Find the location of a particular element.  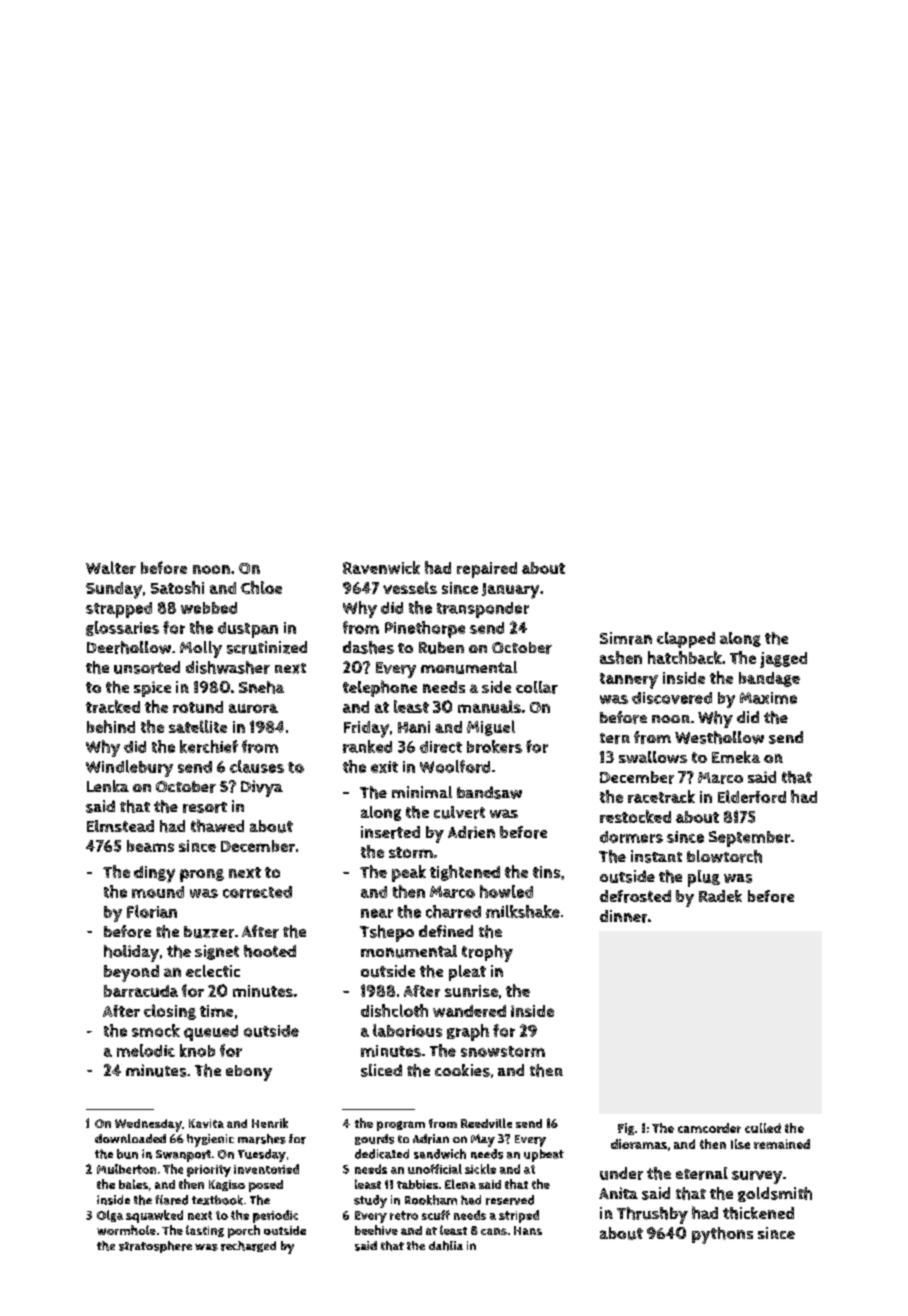

stratosphere is located at coordinates (155, 1247).
